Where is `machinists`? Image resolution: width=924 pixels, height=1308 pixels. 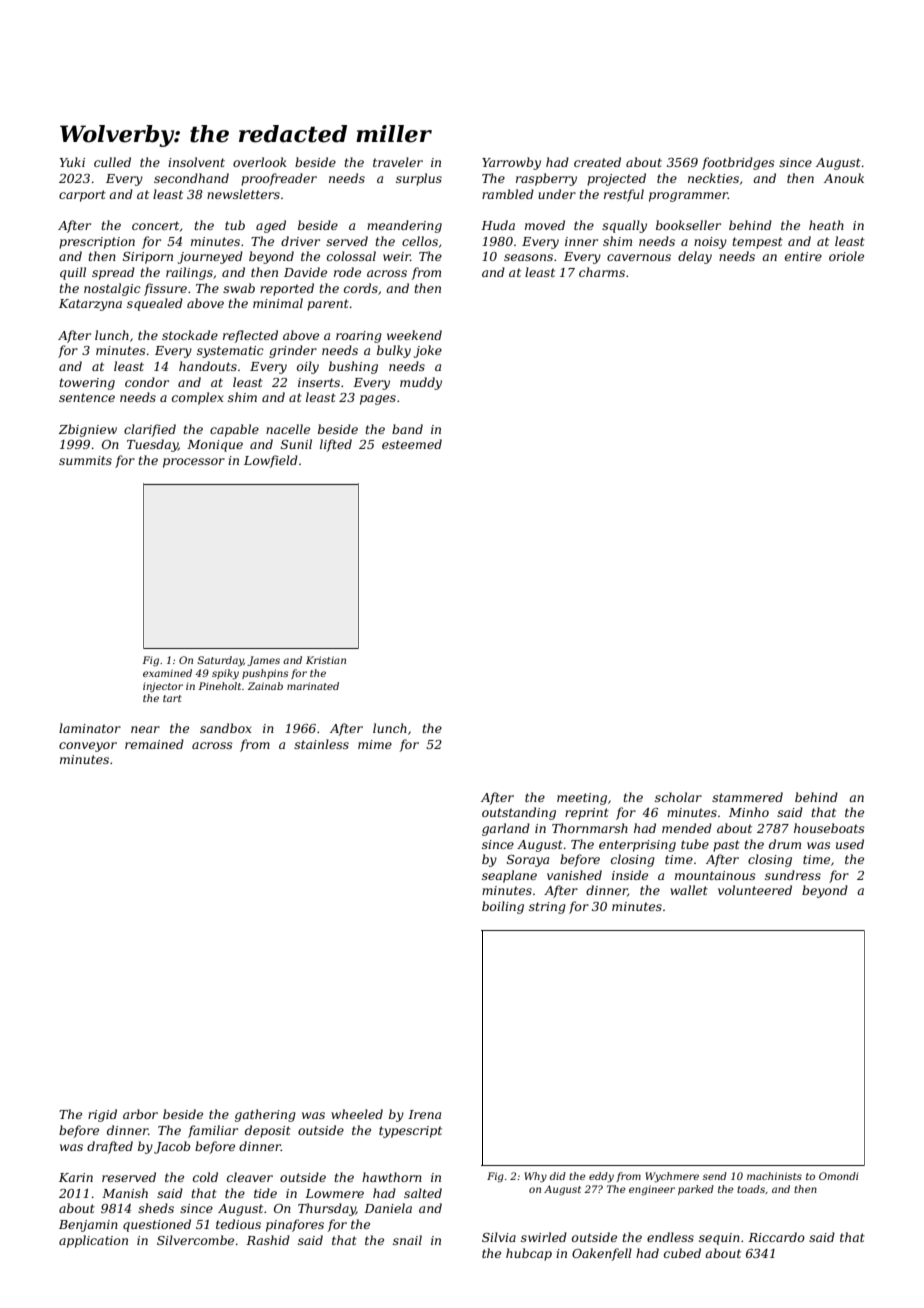 machinists is located at coordinates (774, 1176).
